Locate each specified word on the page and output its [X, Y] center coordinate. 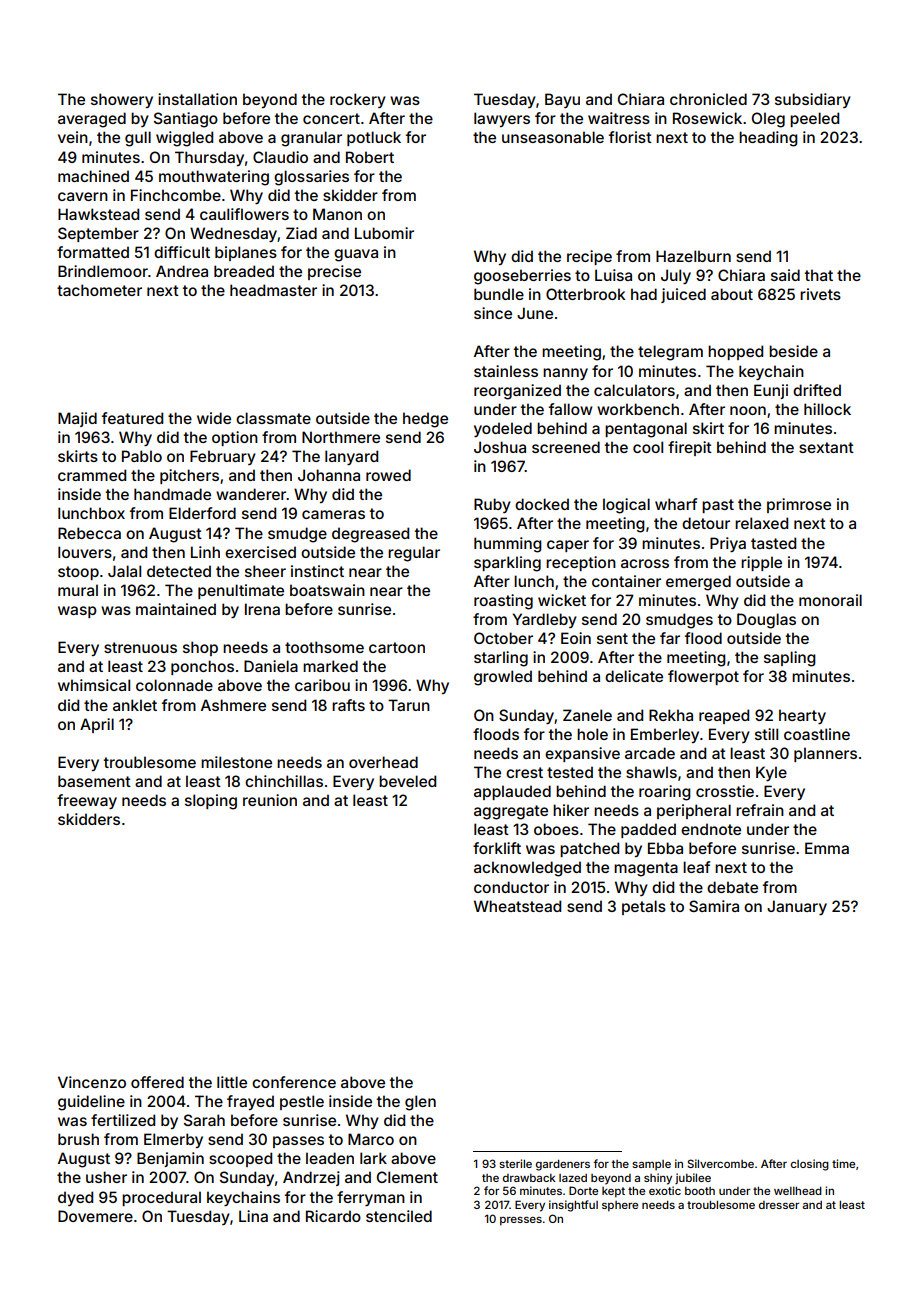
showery [122, 100]
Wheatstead [517, 906]
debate [732, 887]
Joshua [500, 447]
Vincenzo [92, 1082]
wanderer [251, 494]
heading [768, 139]
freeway [87, 801]
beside [793, 351]
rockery [358, 100]
